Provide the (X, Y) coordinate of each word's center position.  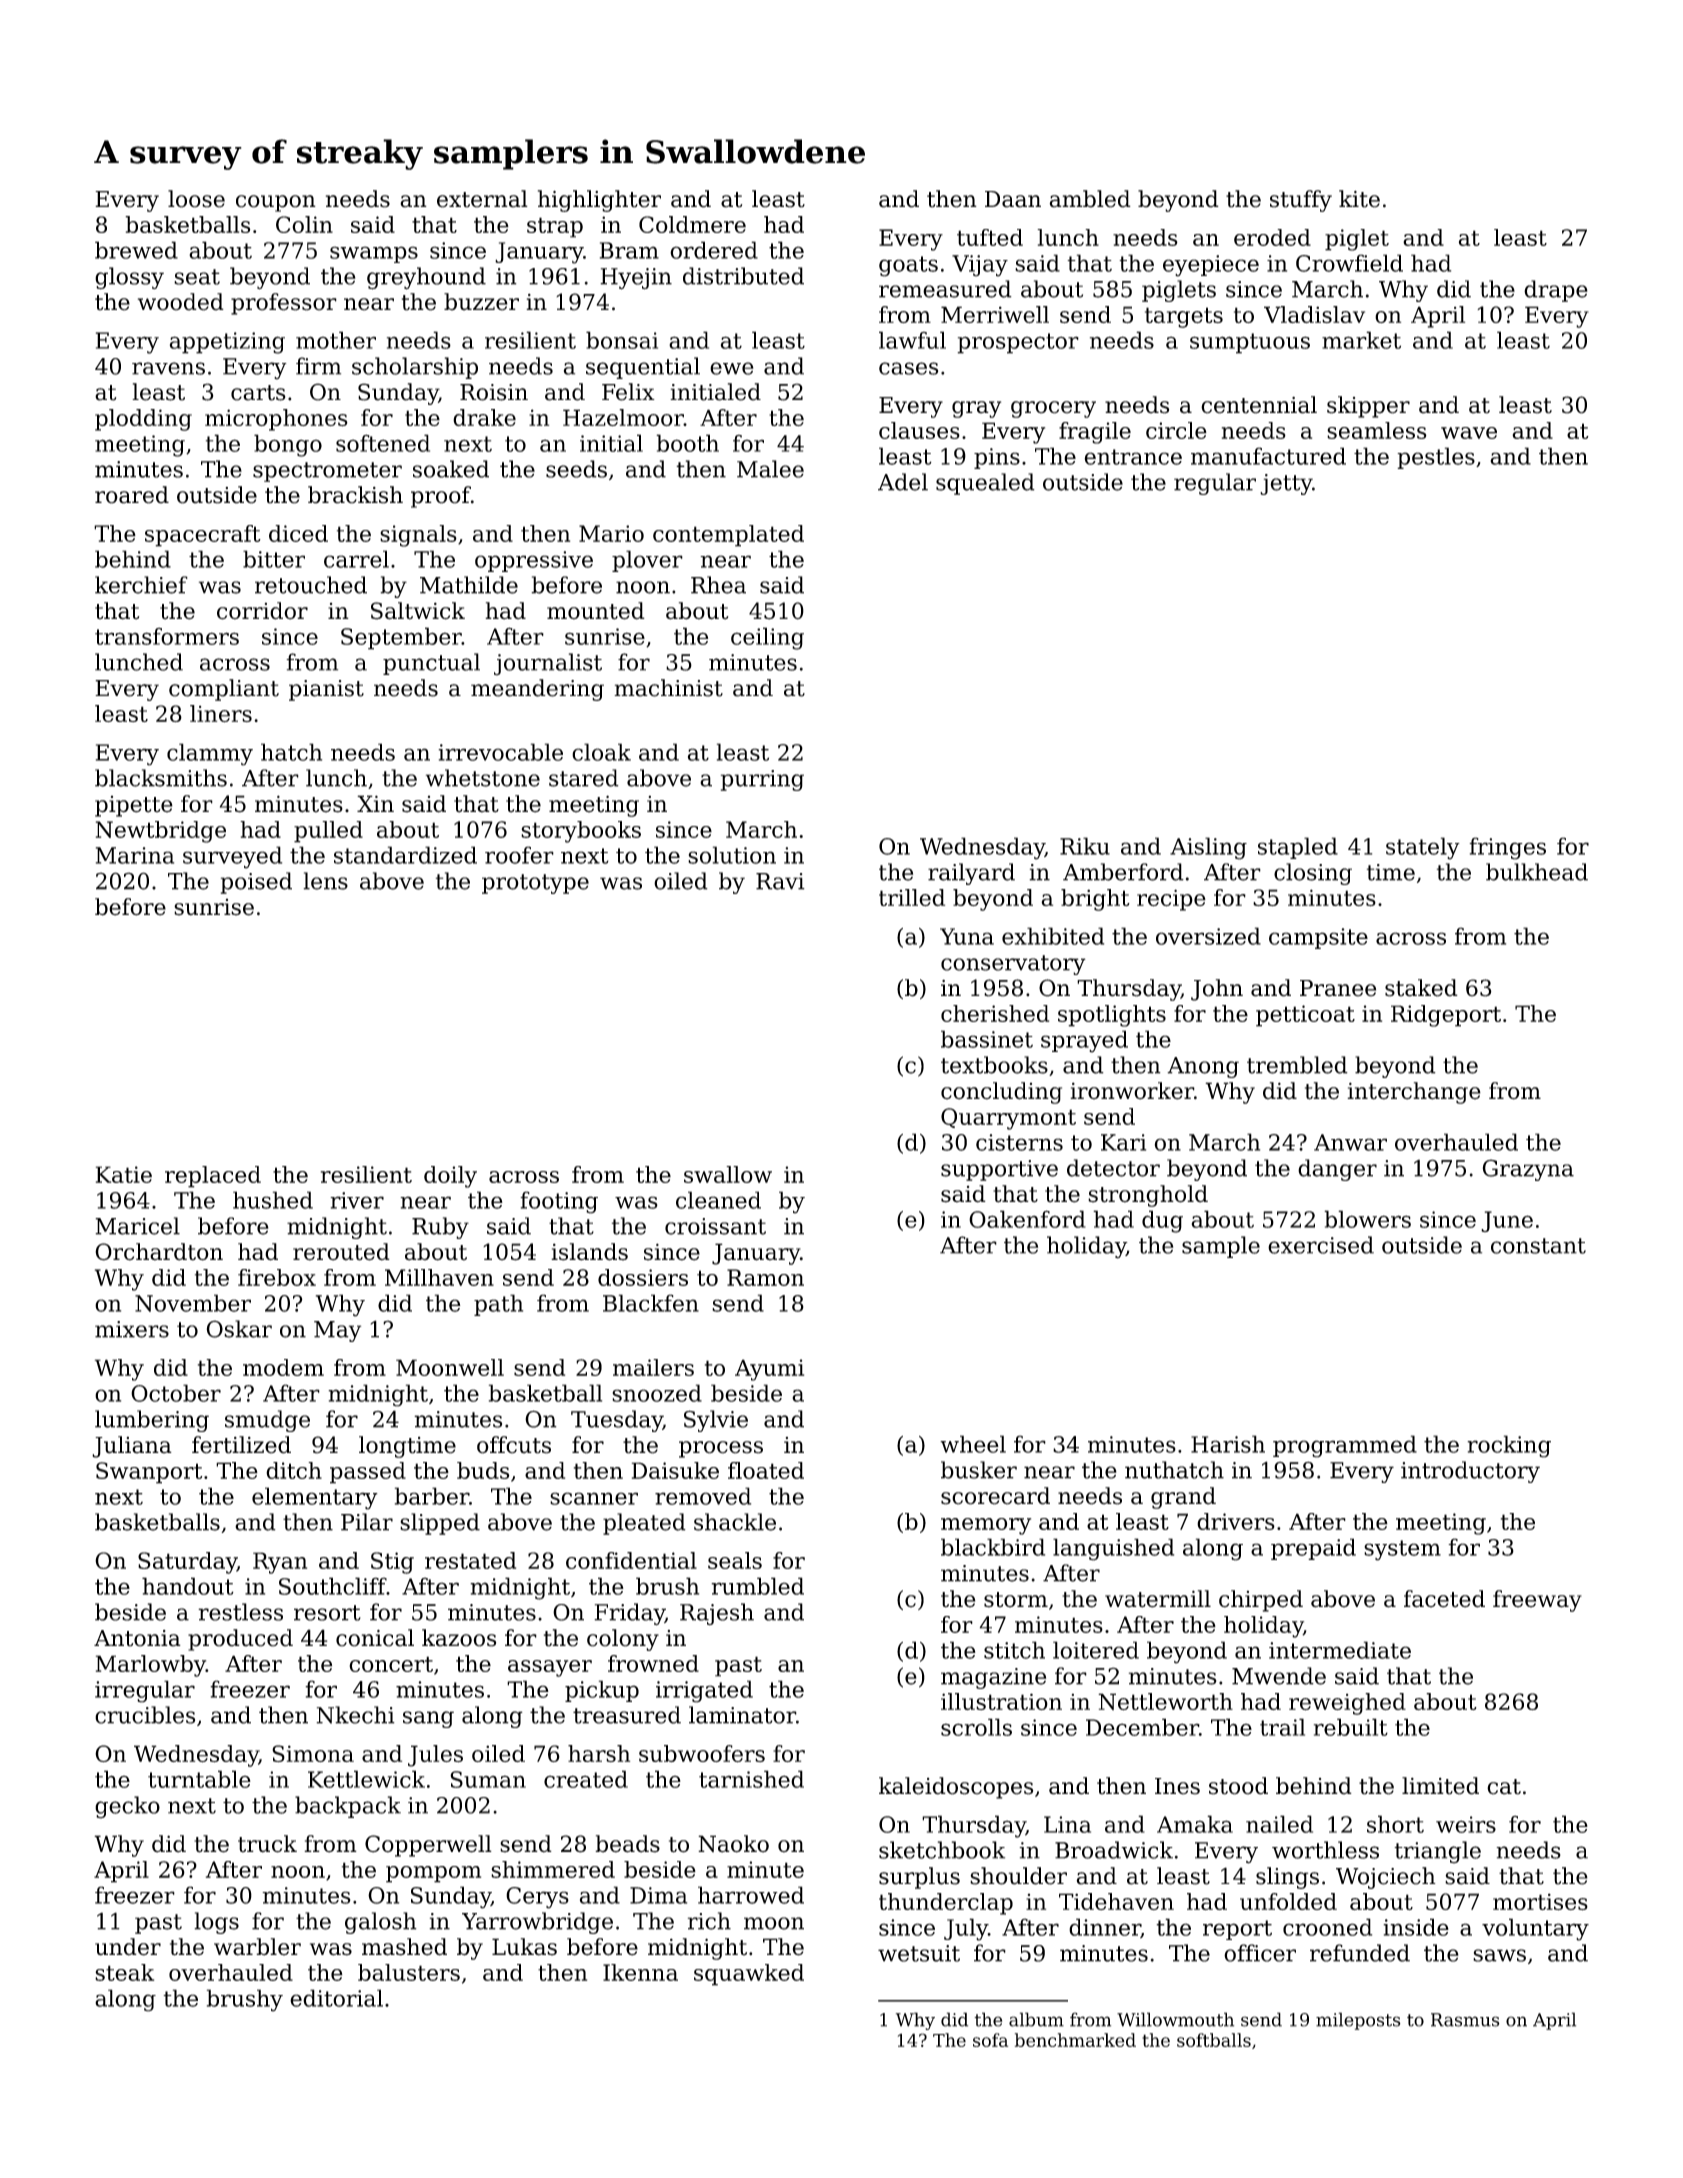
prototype (535, 884)
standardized (405, 855)
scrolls (976, 1727)
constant (1538, 1246)
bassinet (987, 1039)
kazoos (459, 1638)
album (1036, 2019)
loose (196, 199)
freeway (1537, 1601)
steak (124, 1972)
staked (1421, 988)
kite (1359, 199)
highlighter (599, 201)
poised (256, 883)
